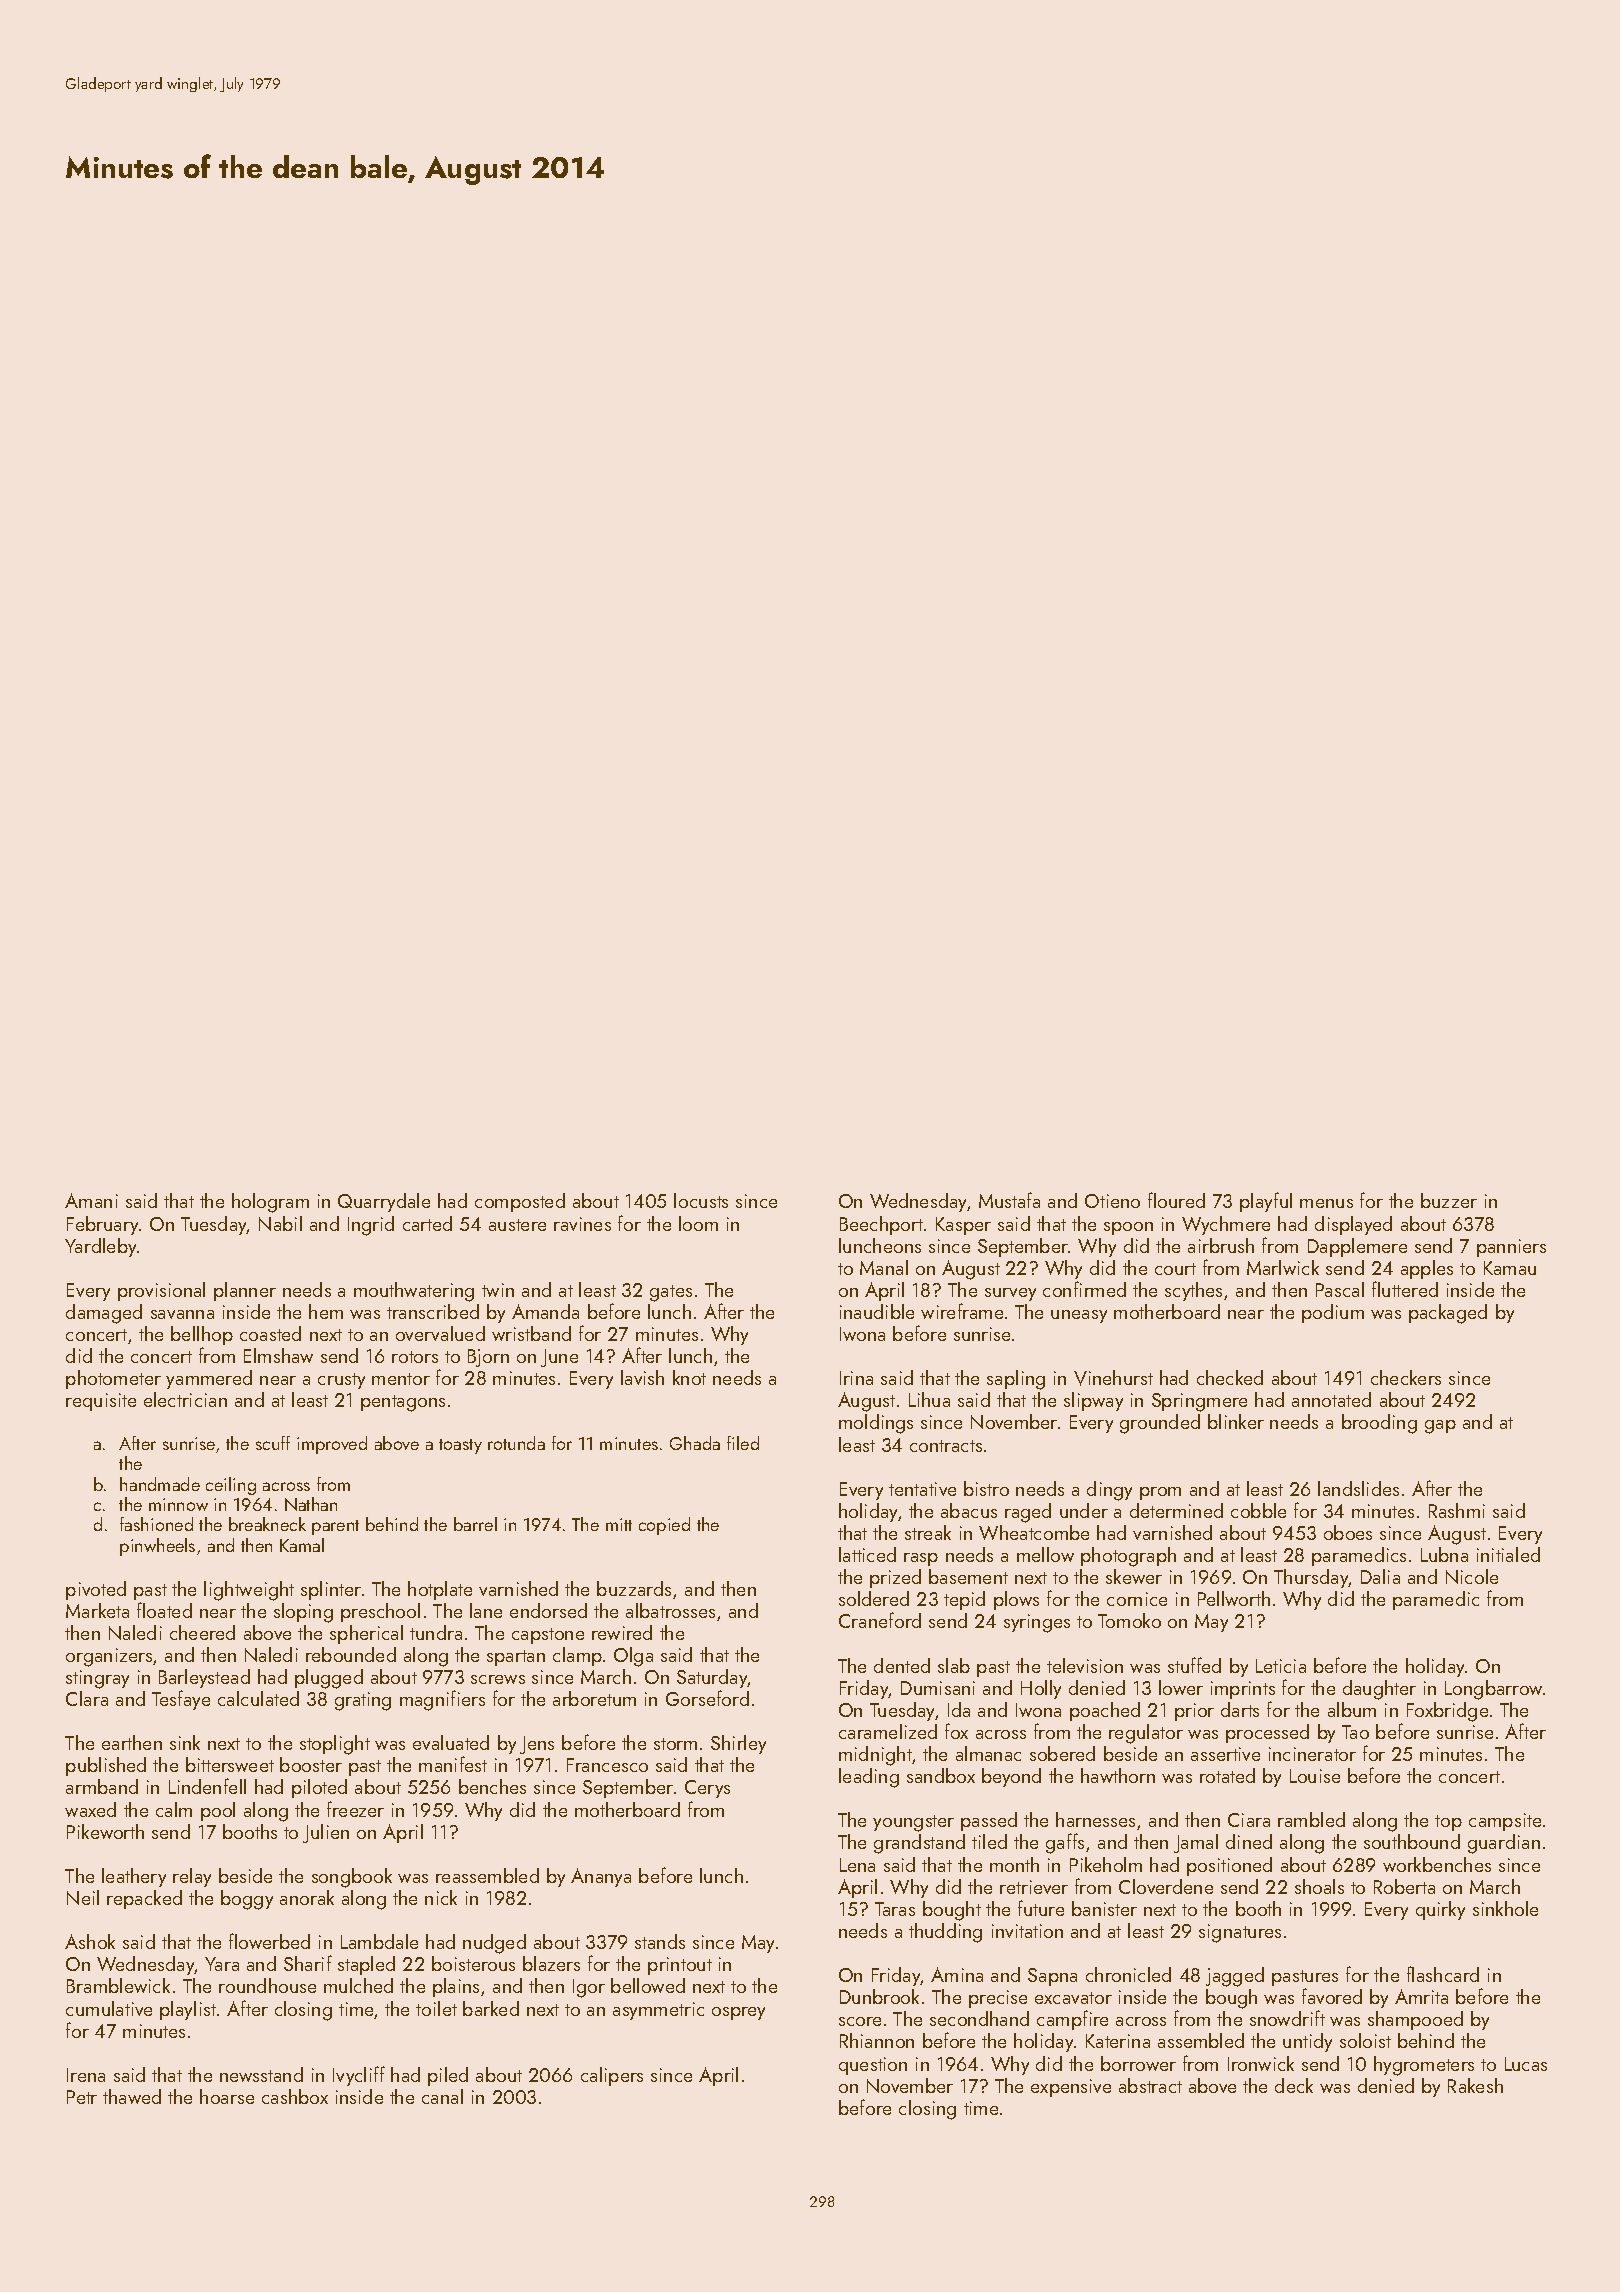  Describe the element at coordinates (670, 1610) in the image. I see `albatrosses` at that location.
